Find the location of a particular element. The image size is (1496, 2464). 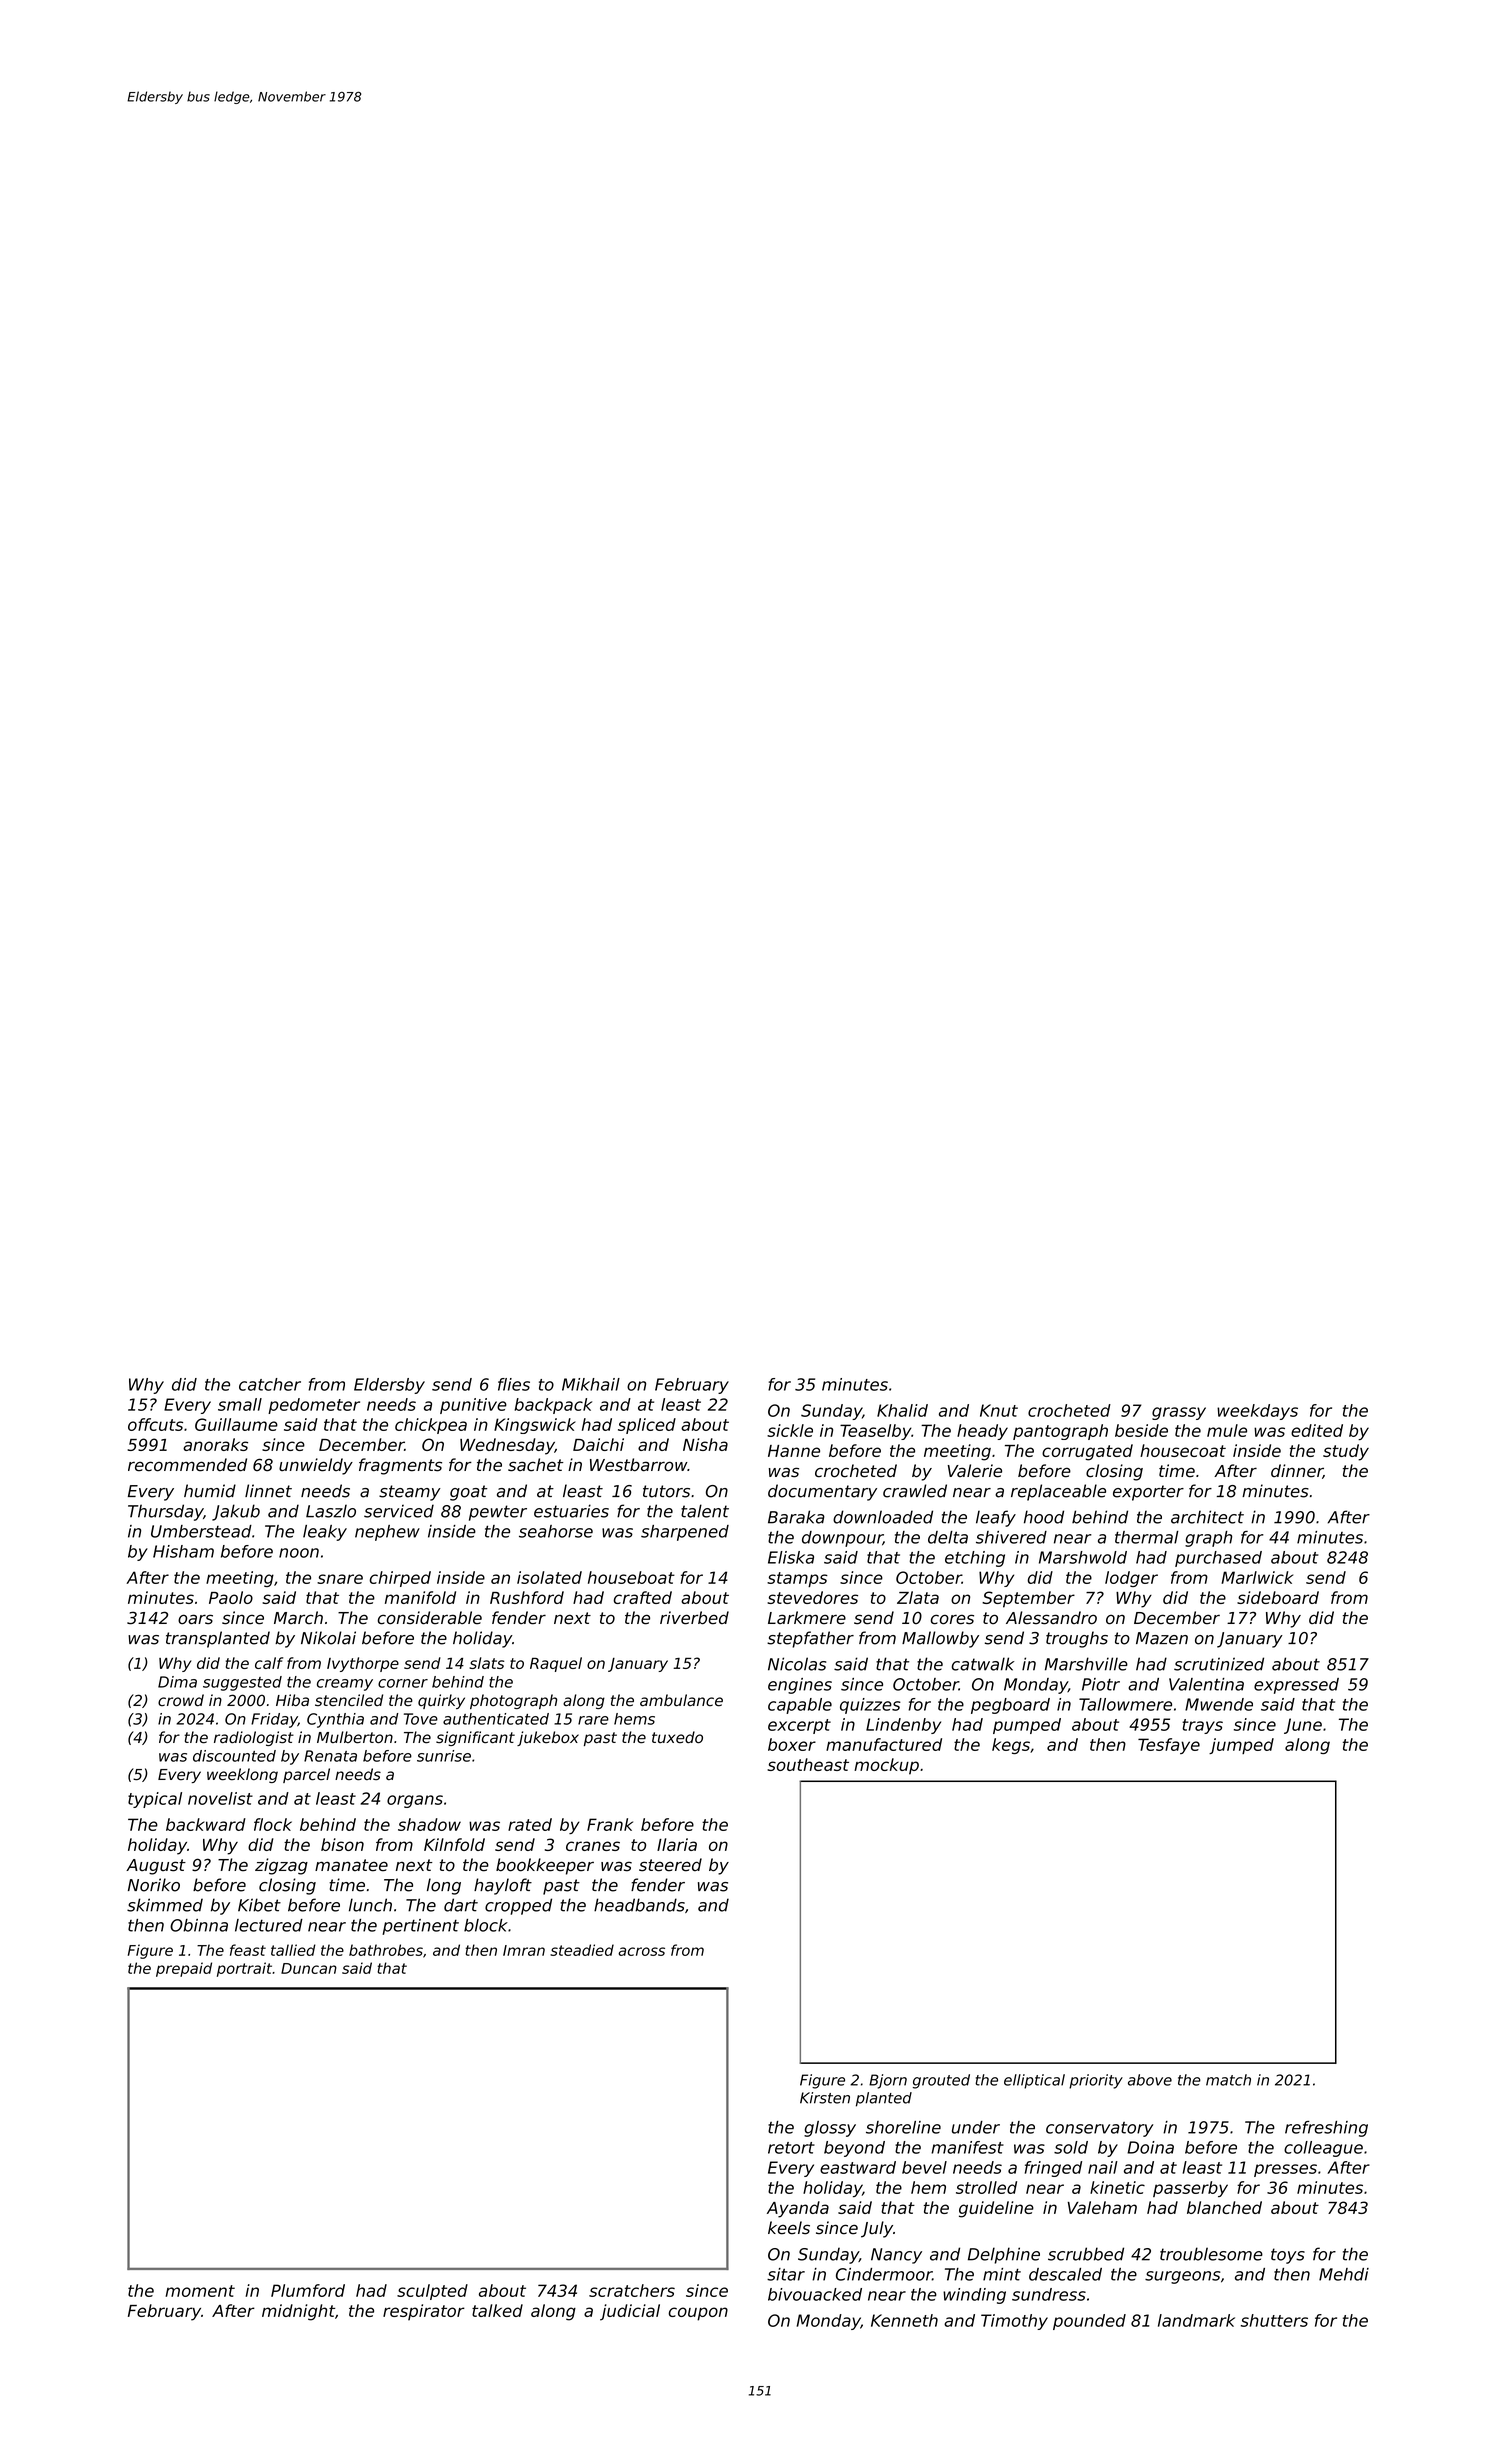

sculpted is located at coordinates (432, 2292).
